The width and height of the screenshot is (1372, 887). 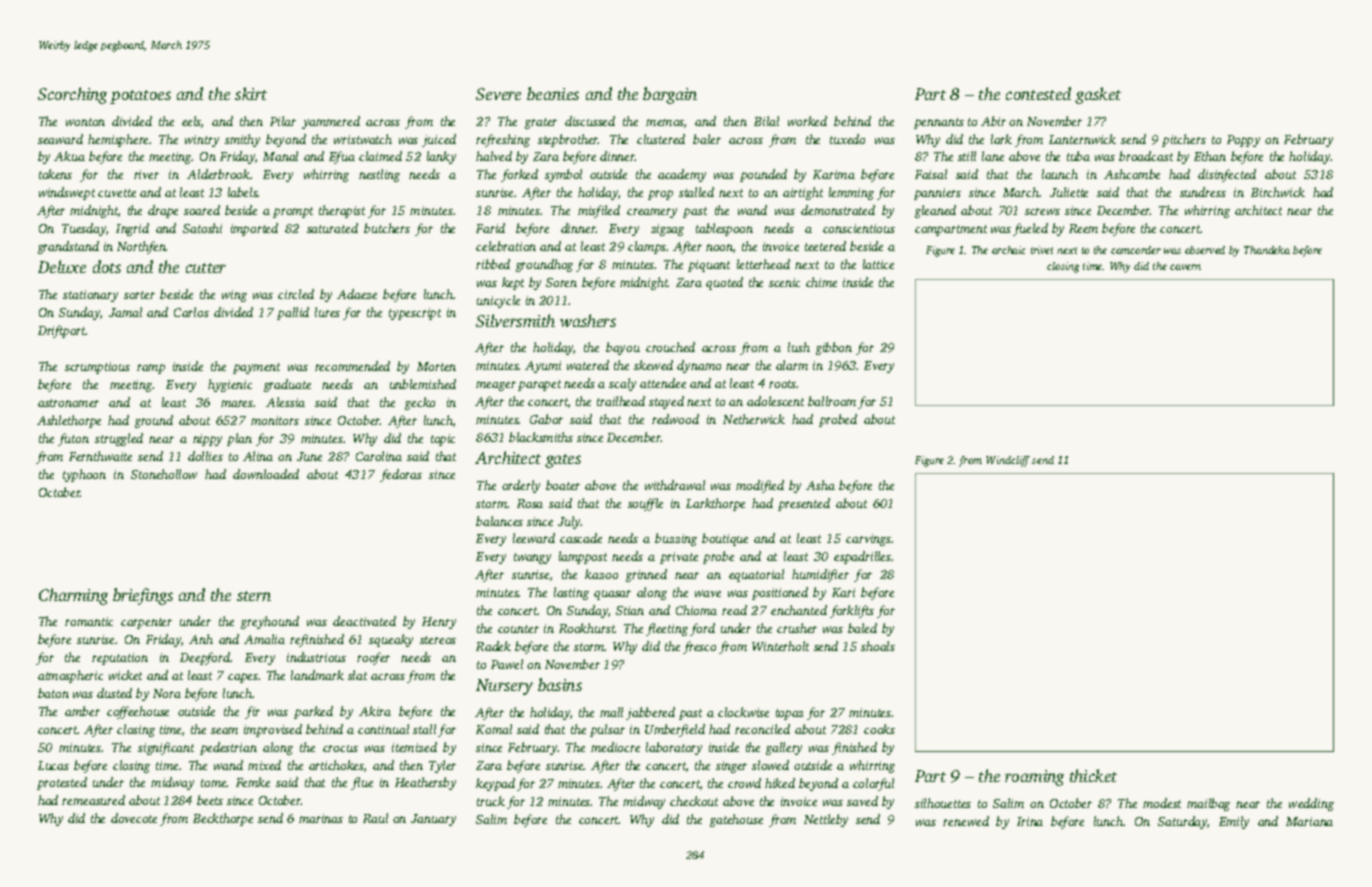 What do you see at coordinates (1243, 141) in the screenshot?
I see `Poppy` at bounding box center [1243, 141].
